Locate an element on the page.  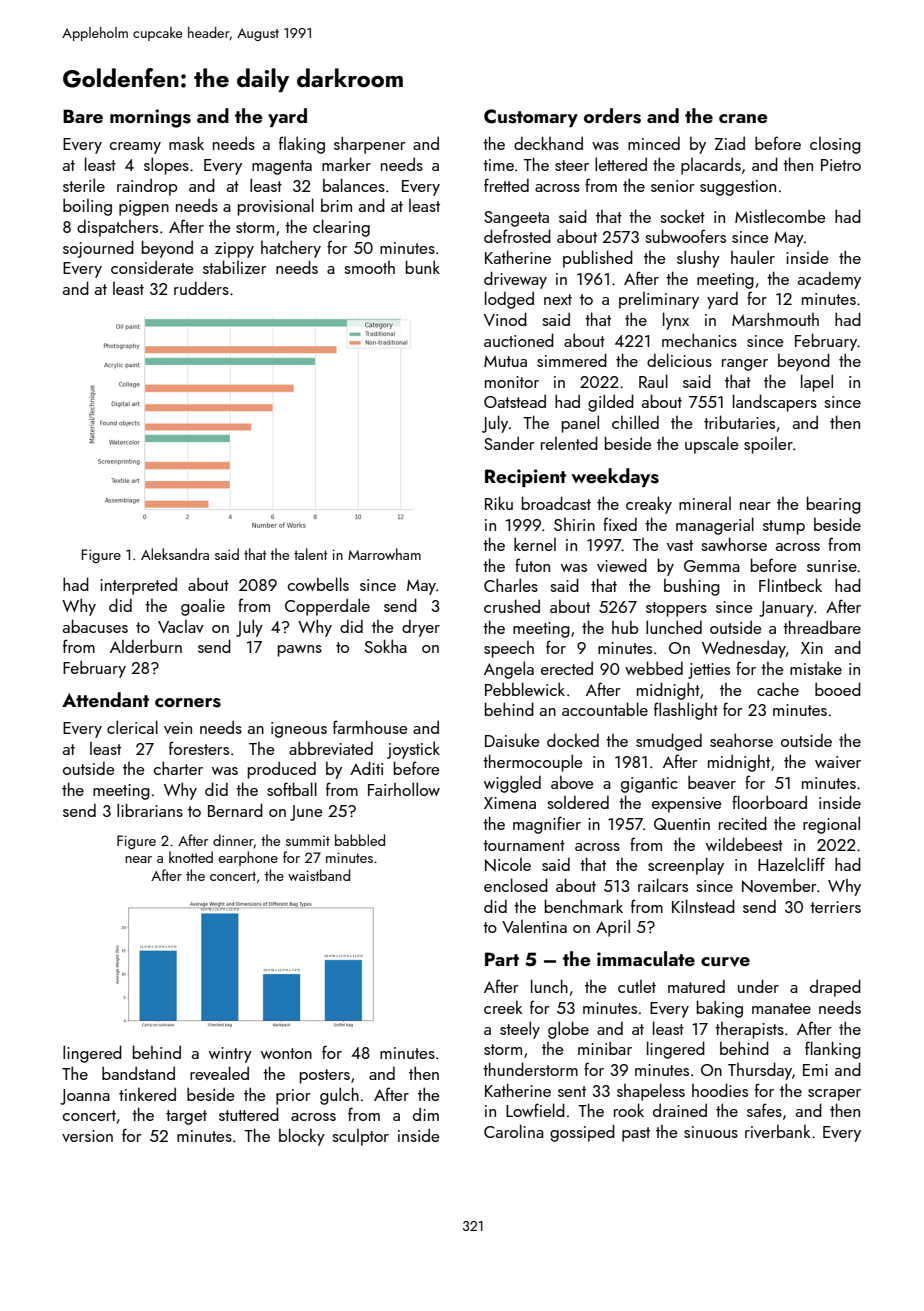
wonton is located at coordinates (286, 1053).
